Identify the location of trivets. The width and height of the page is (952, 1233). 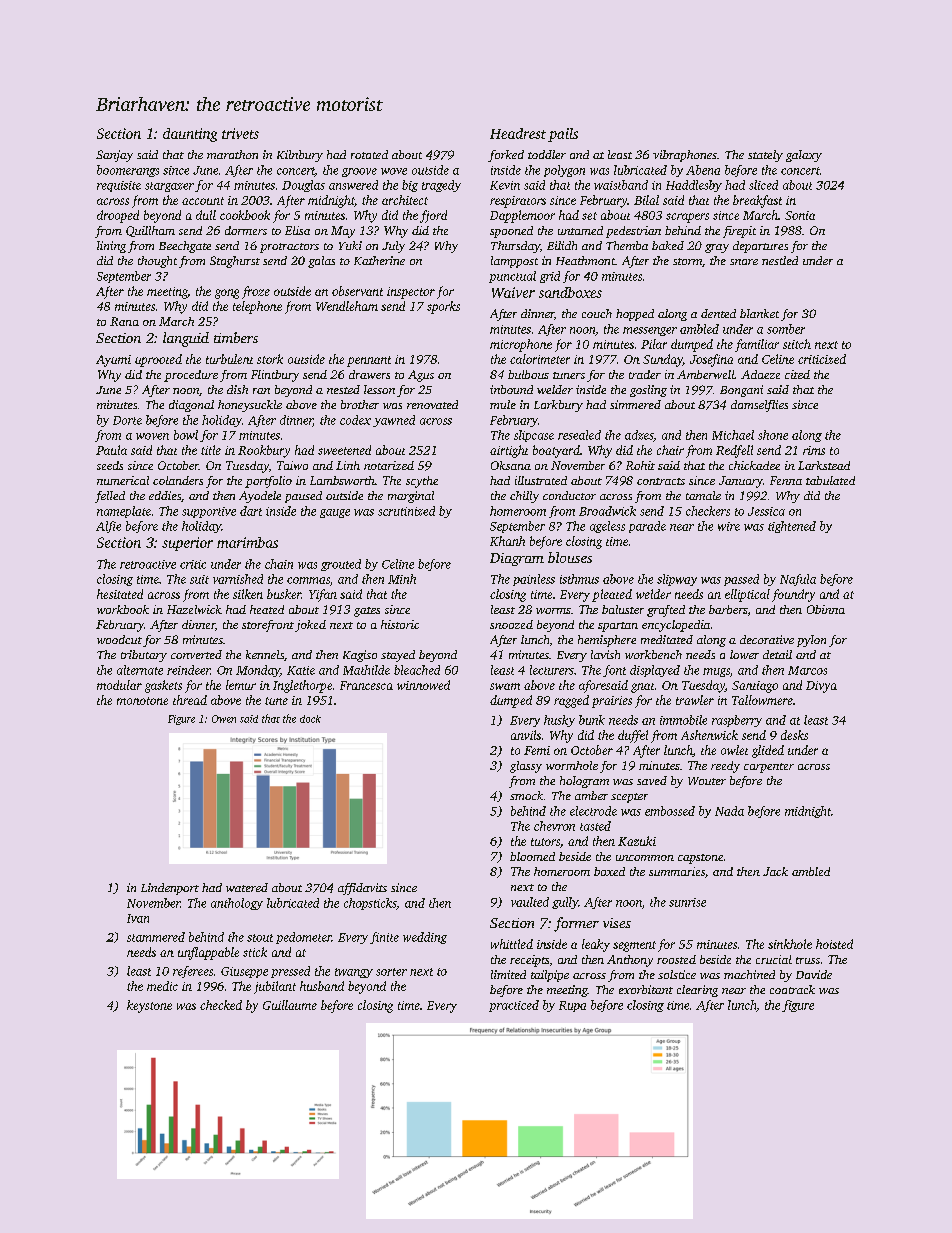
(240, 133).
